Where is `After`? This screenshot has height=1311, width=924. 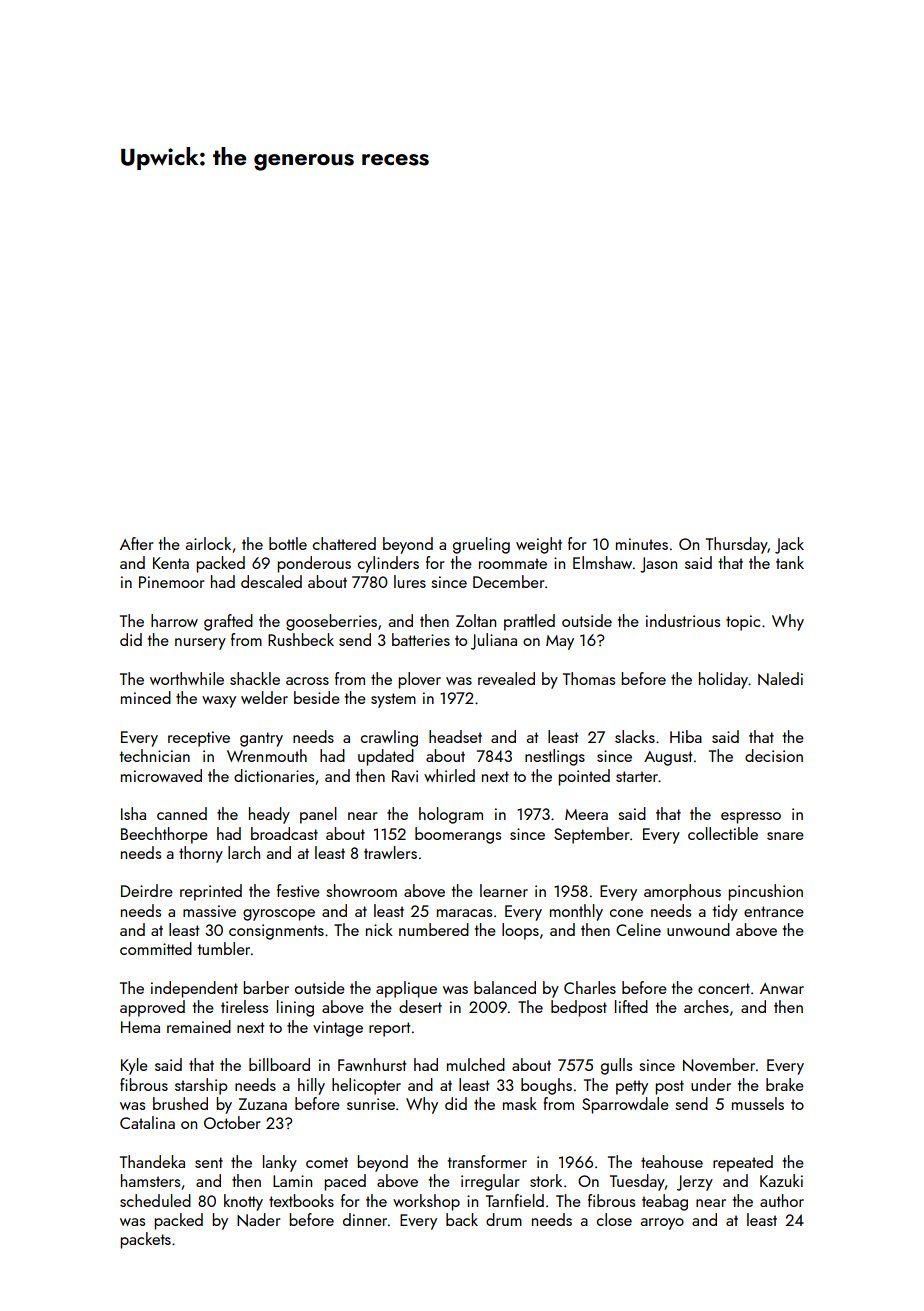 After is located at coordinates (137, 543).
